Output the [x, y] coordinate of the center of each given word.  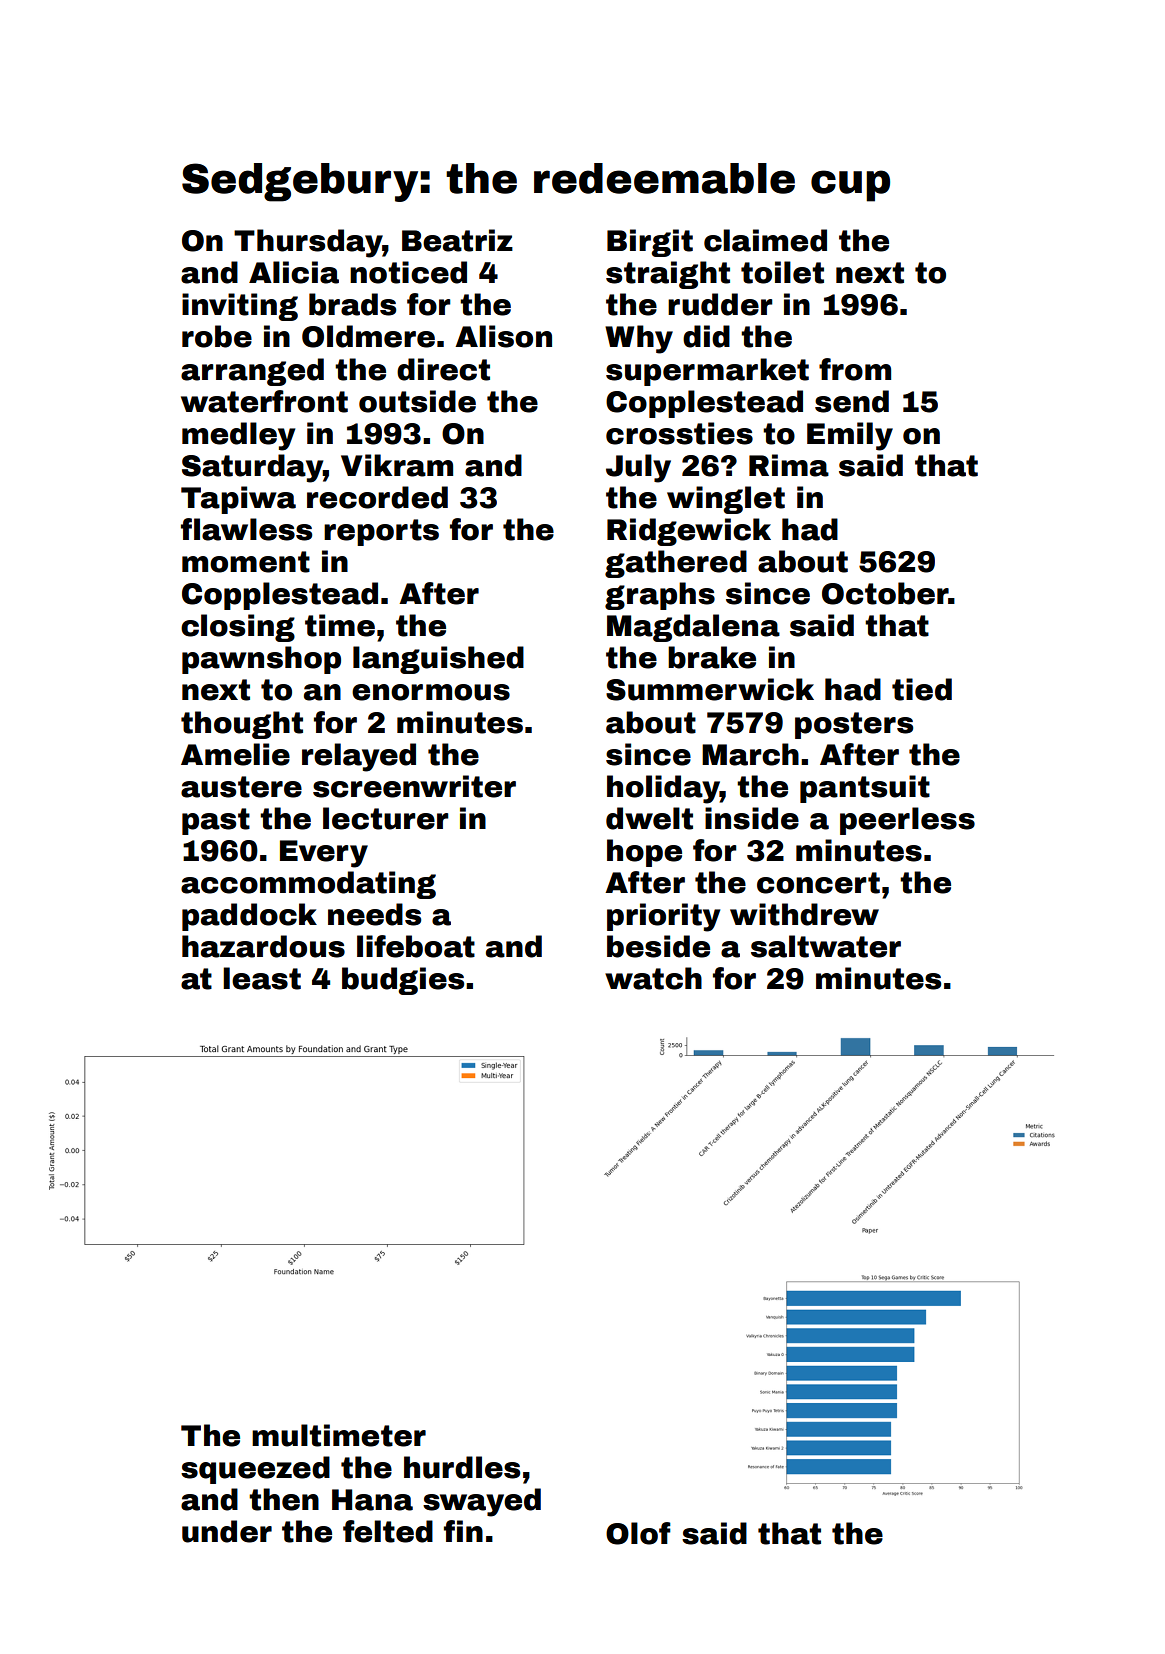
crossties [679, 433]
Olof [638, 1533]
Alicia [294, 272]
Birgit [650, 243]
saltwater [826, 946]
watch [653, 978]
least [262, 978]
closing [238, 628]
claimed [765, 240]
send [852, 401]
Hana [372, 1500]
